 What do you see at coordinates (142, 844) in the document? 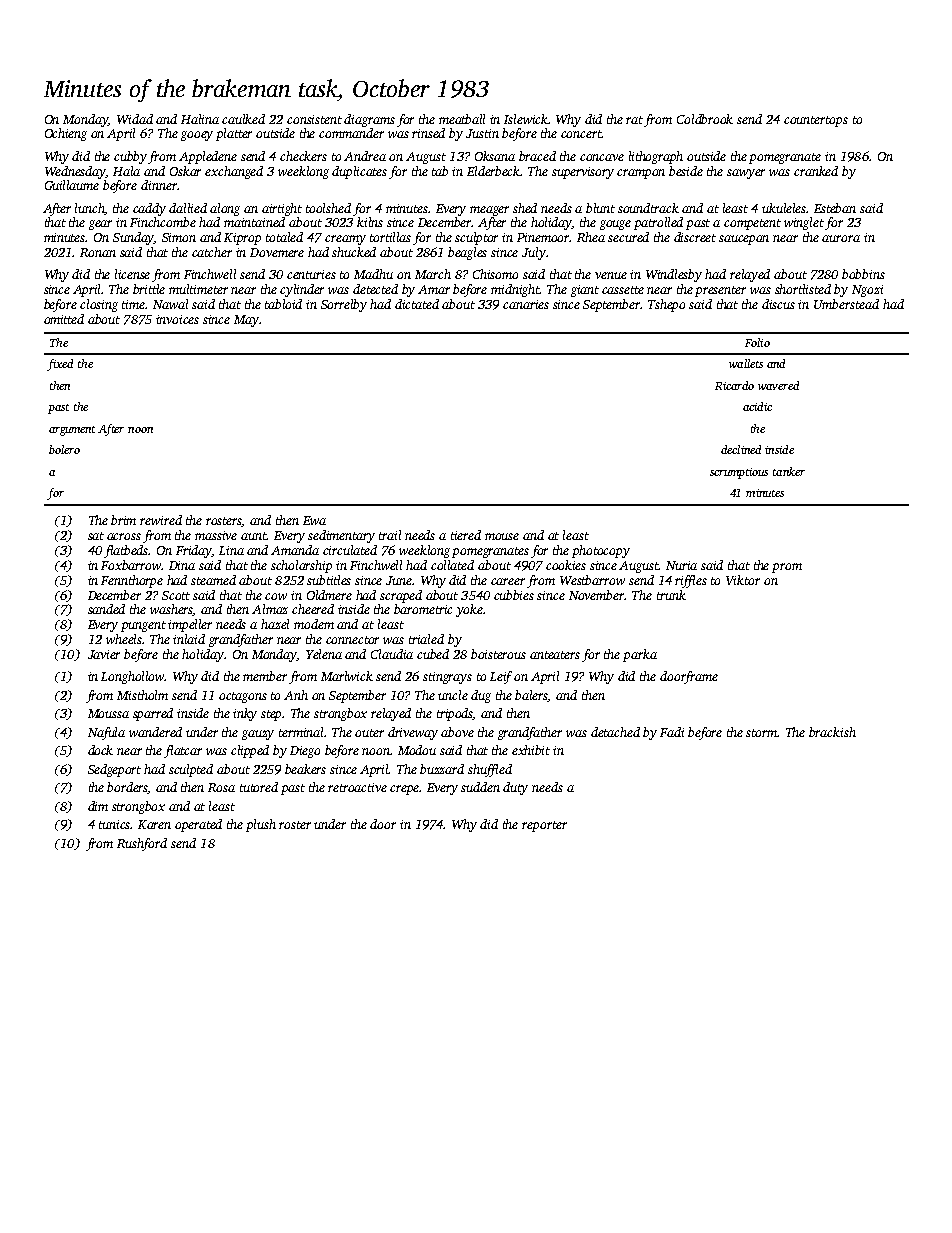
I see `Rushford` at bounding box center [142, 844].
